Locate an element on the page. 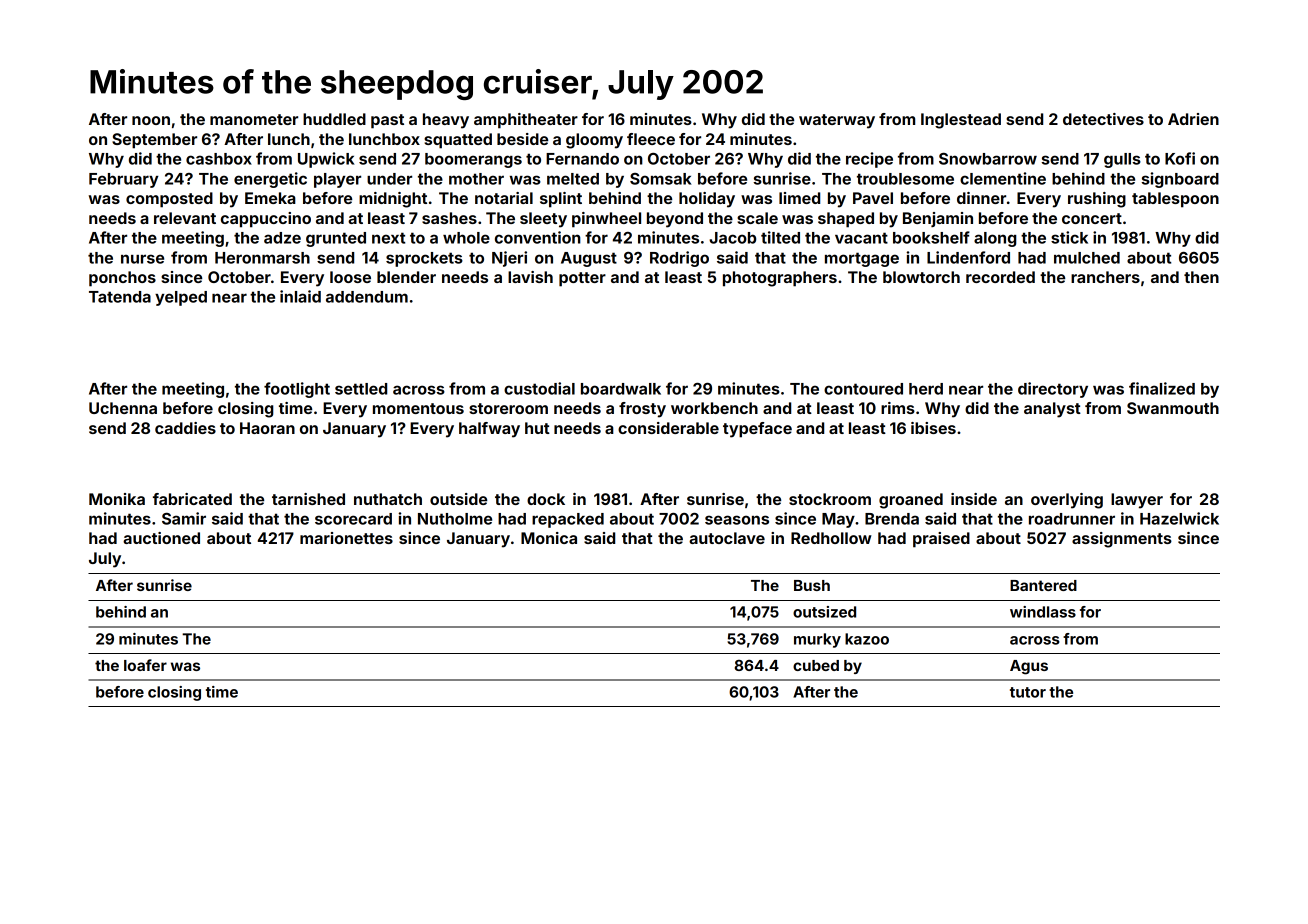 The height and width of the document is (924, 1308). overlying is located at coordinates (1067, 501).
